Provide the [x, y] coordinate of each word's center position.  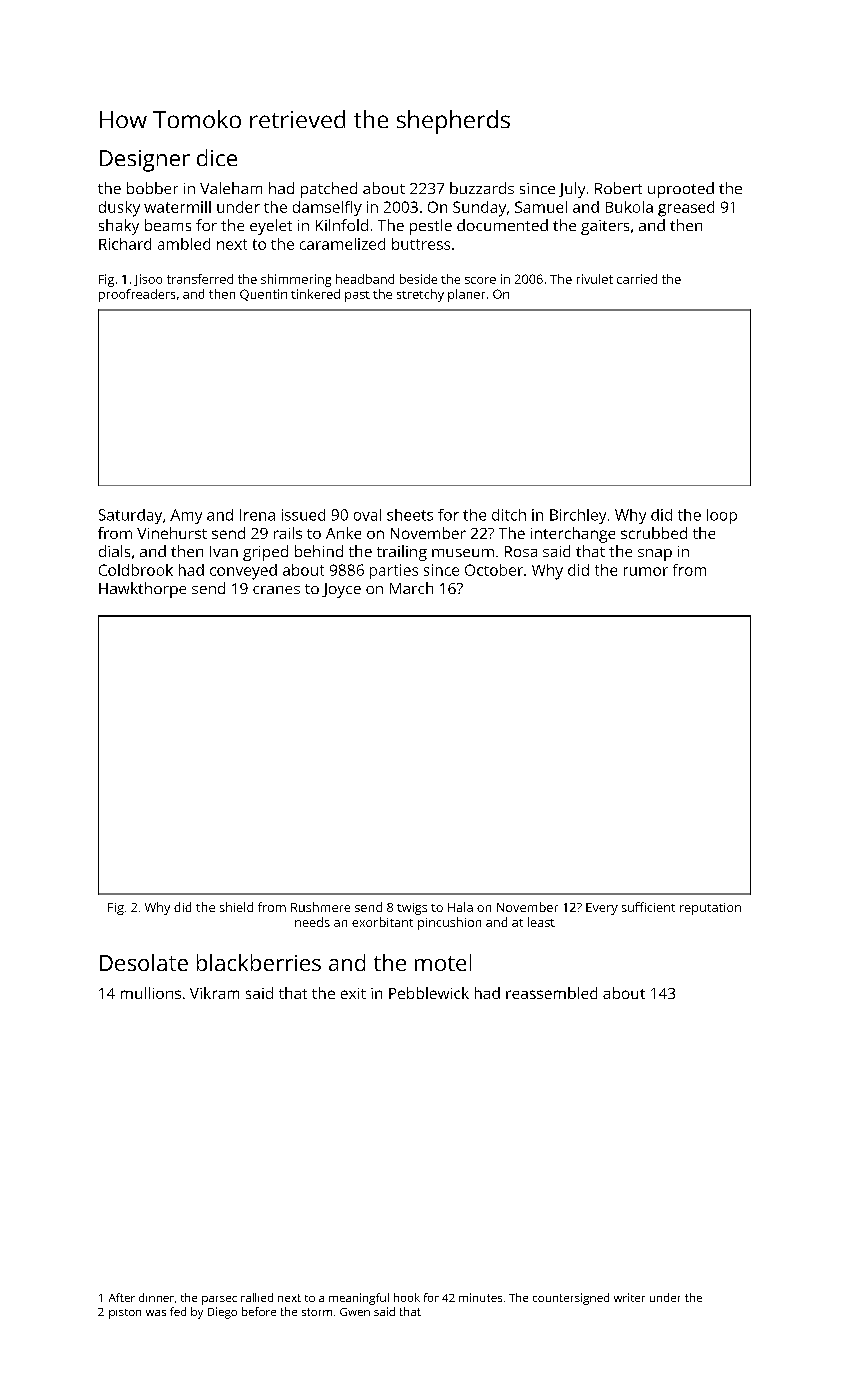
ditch [509, 515]
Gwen [355, 1312]
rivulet [595, 279]
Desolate [144, 962]
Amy [186, 516]
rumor [646, 571]
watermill [177, 207]
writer [629, 1297]
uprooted [681, 190]
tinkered [315, 294]
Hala [460, 907]
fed [178, 1311]
